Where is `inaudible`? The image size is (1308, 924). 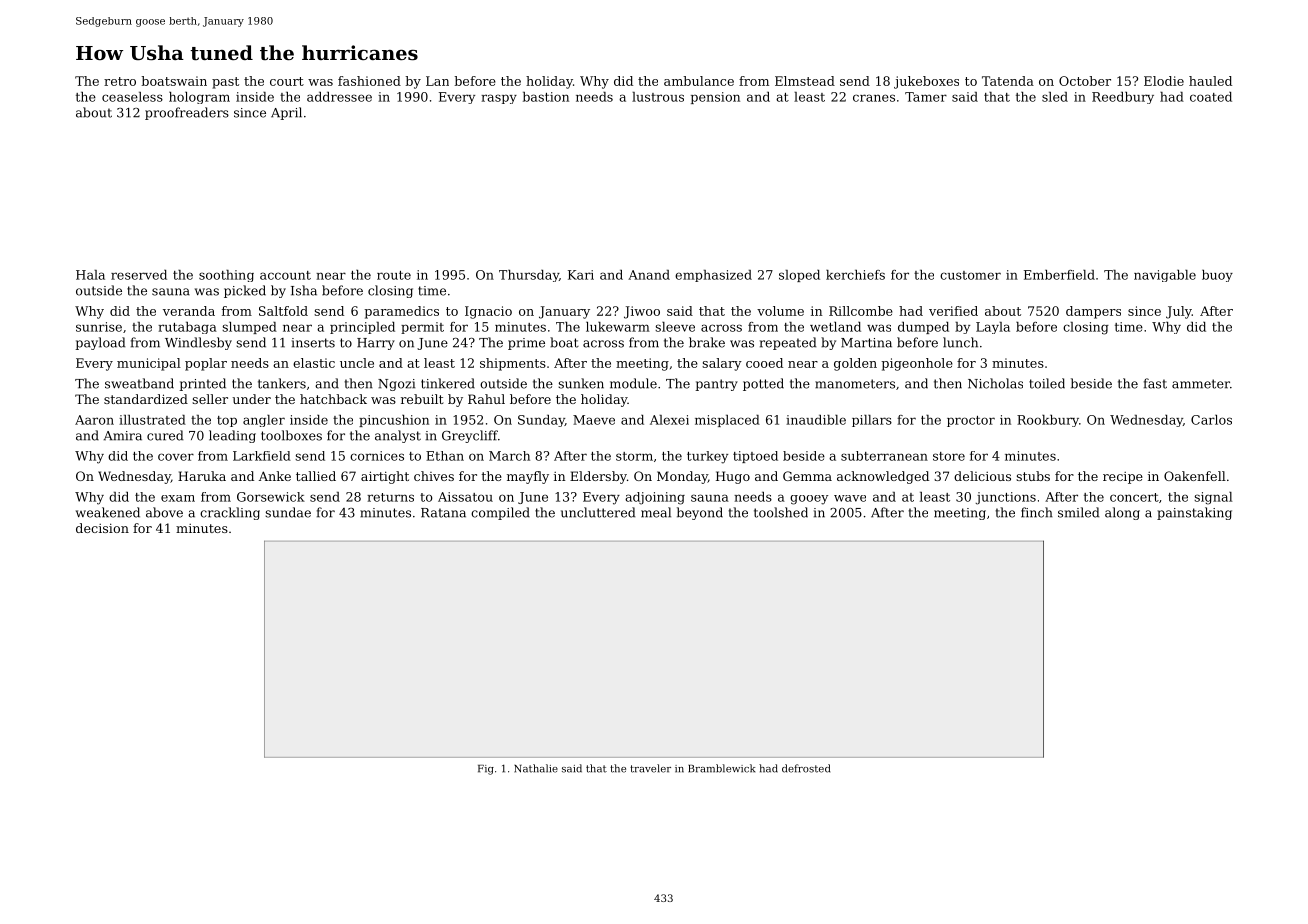
inaudible is located at coordinates (816, 420).
